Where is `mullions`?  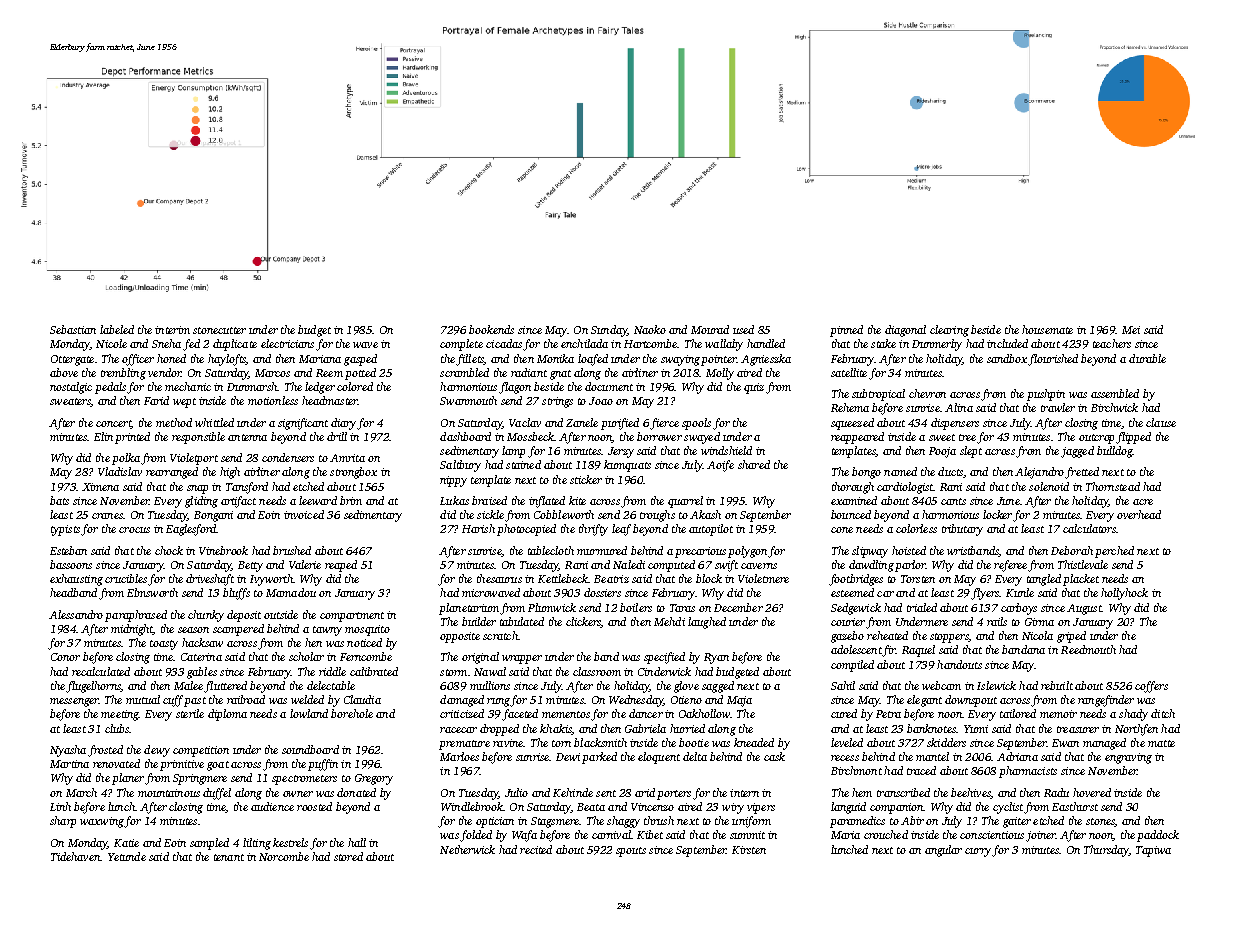
mullions is located at coordinates (490, 685).
